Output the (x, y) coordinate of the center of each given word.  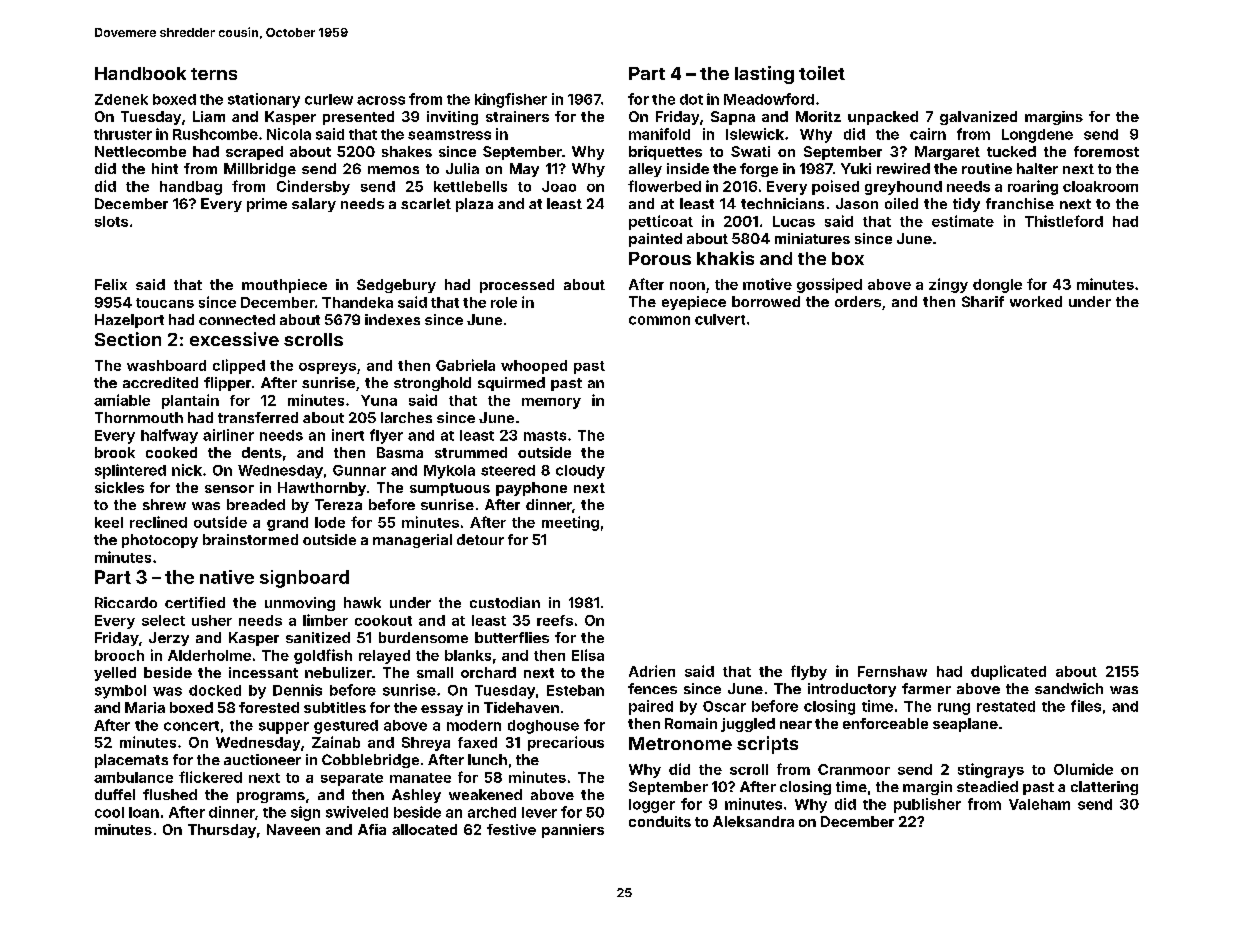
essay (442, 710)
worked (1036, 301)
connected (237, 319)
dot (691, 99)
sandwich (1069, 688)
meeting (570, 523)
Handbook (140, 73)
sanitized (318, 637)
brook (115, 452)
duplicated (1008, 672)
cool (109, 812)
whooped (534, 367)
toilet (822, 73)
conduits (660, 821)
